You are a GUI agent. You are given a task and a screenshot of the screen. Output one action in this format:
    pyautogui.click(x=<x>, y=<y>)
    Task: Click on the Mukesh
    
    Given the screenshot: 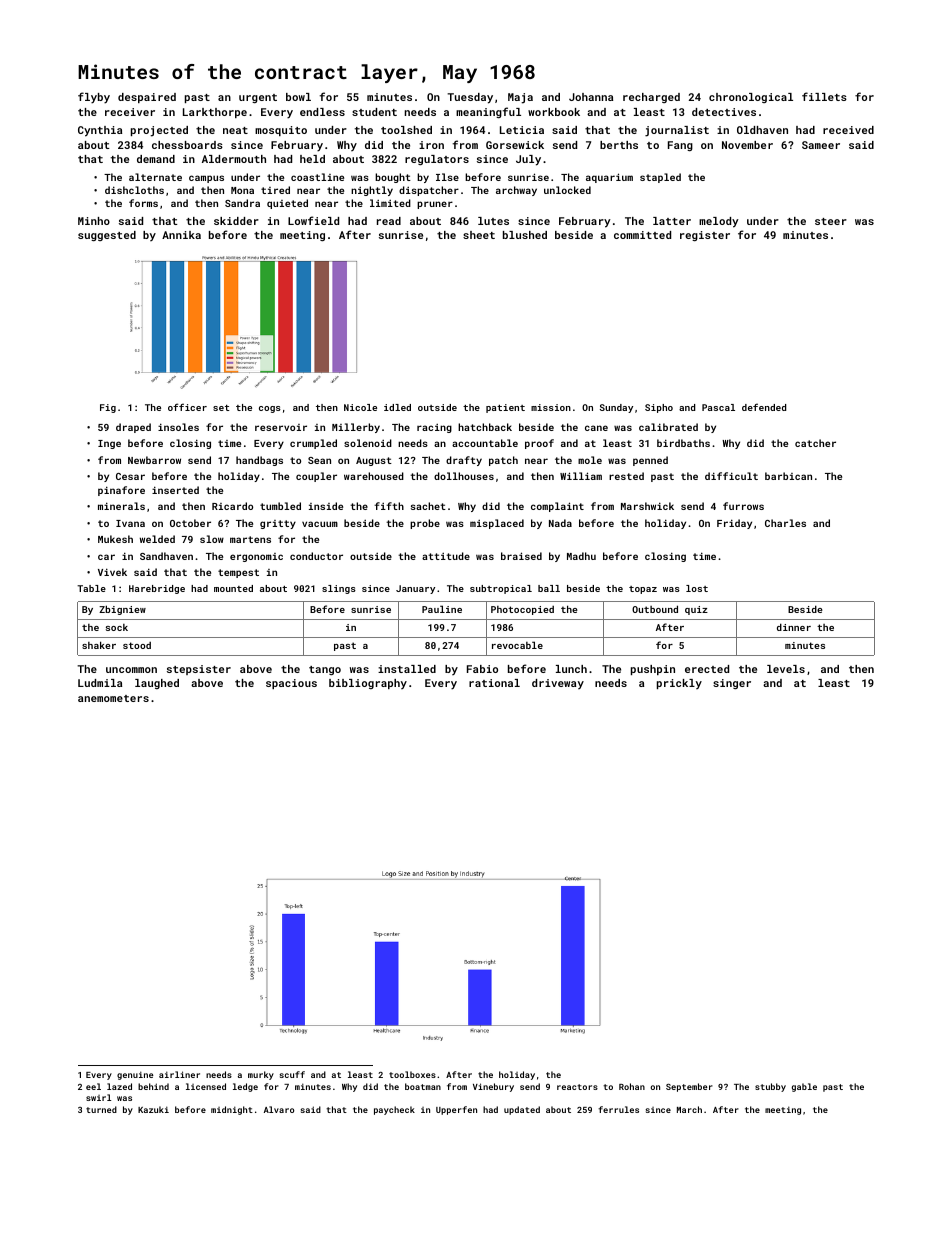 What is the action you would take?
    pyautogui.click(x=115, y=539)
